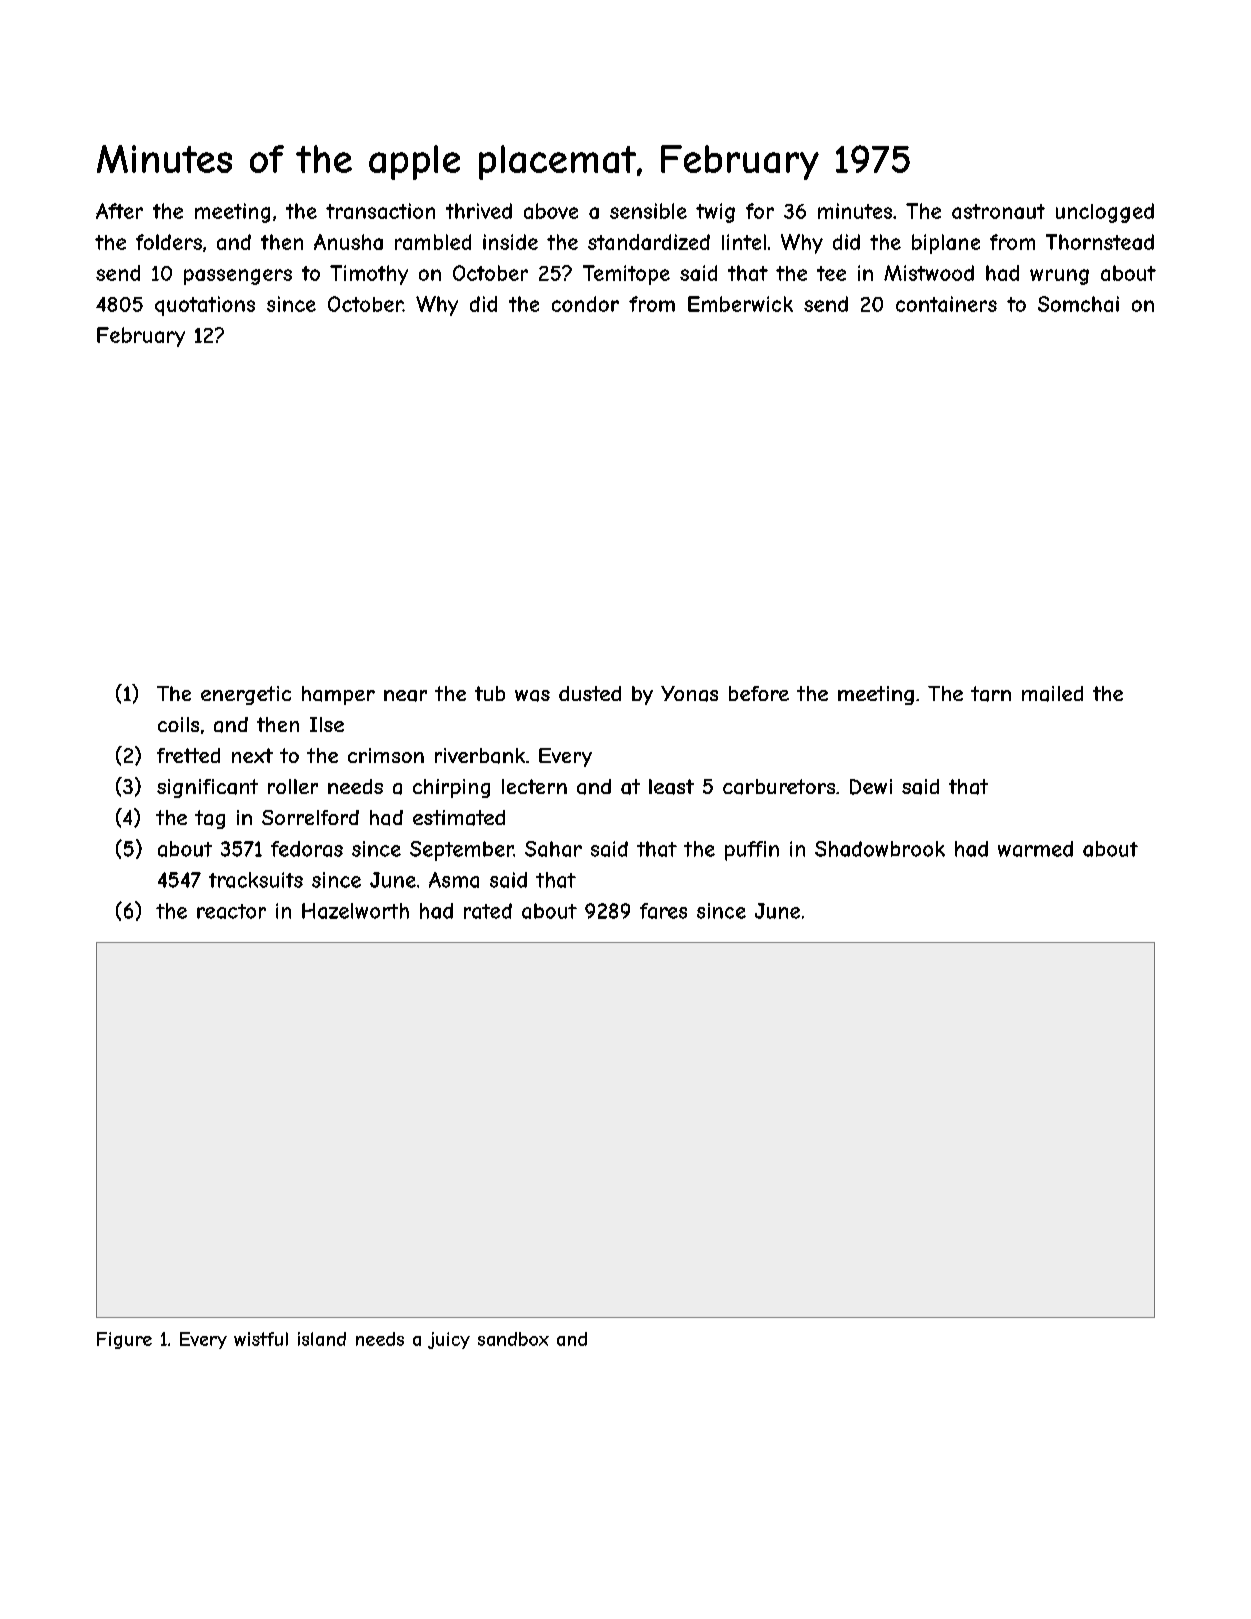 This screenshot has height=1619, width=1251. Describe the element at coordinates (1078, 304) in the screenshot. I see `Somchai` at that location.
